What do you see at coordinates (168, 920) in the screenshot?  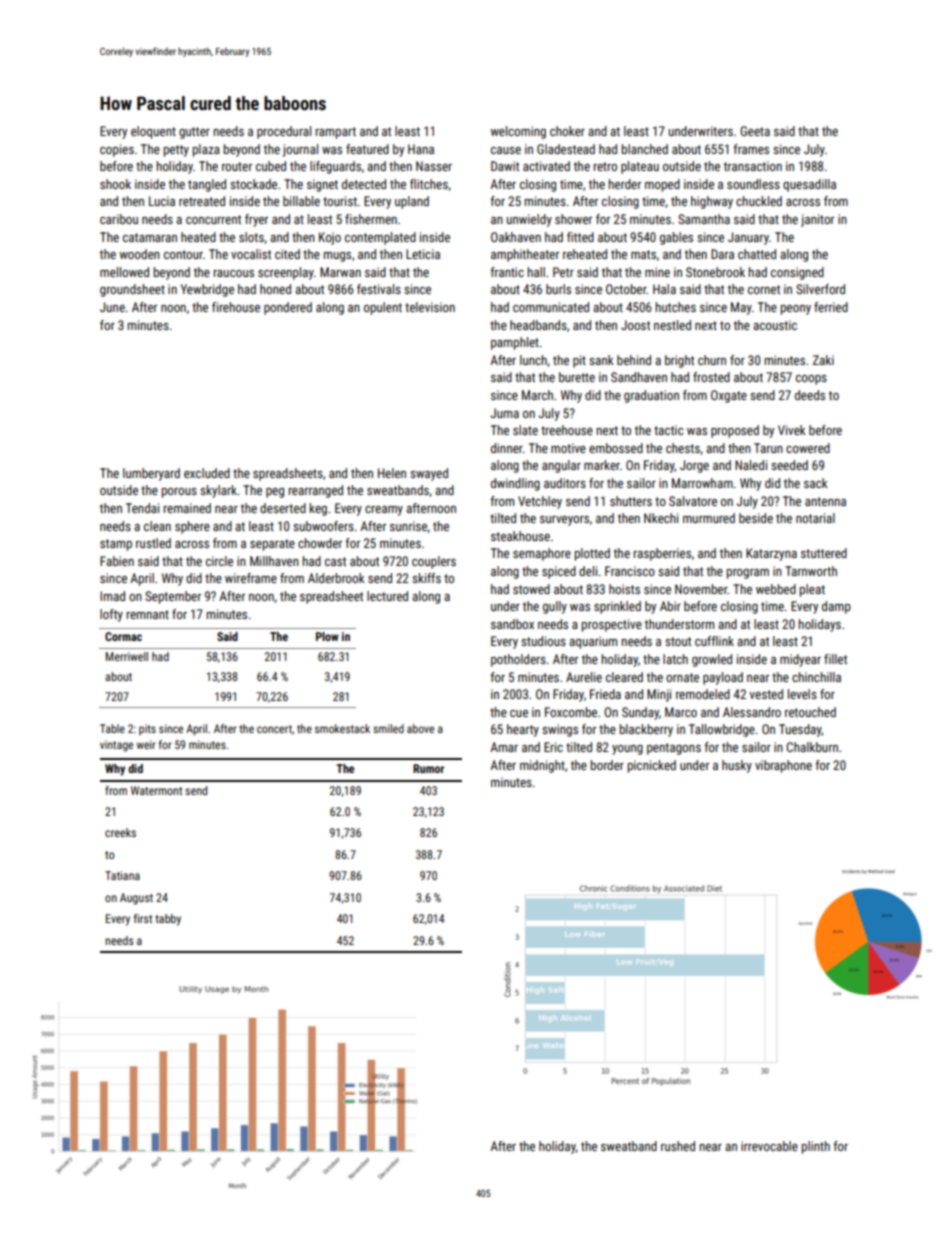 I see `tabby` at bounding box center [168, 920].
